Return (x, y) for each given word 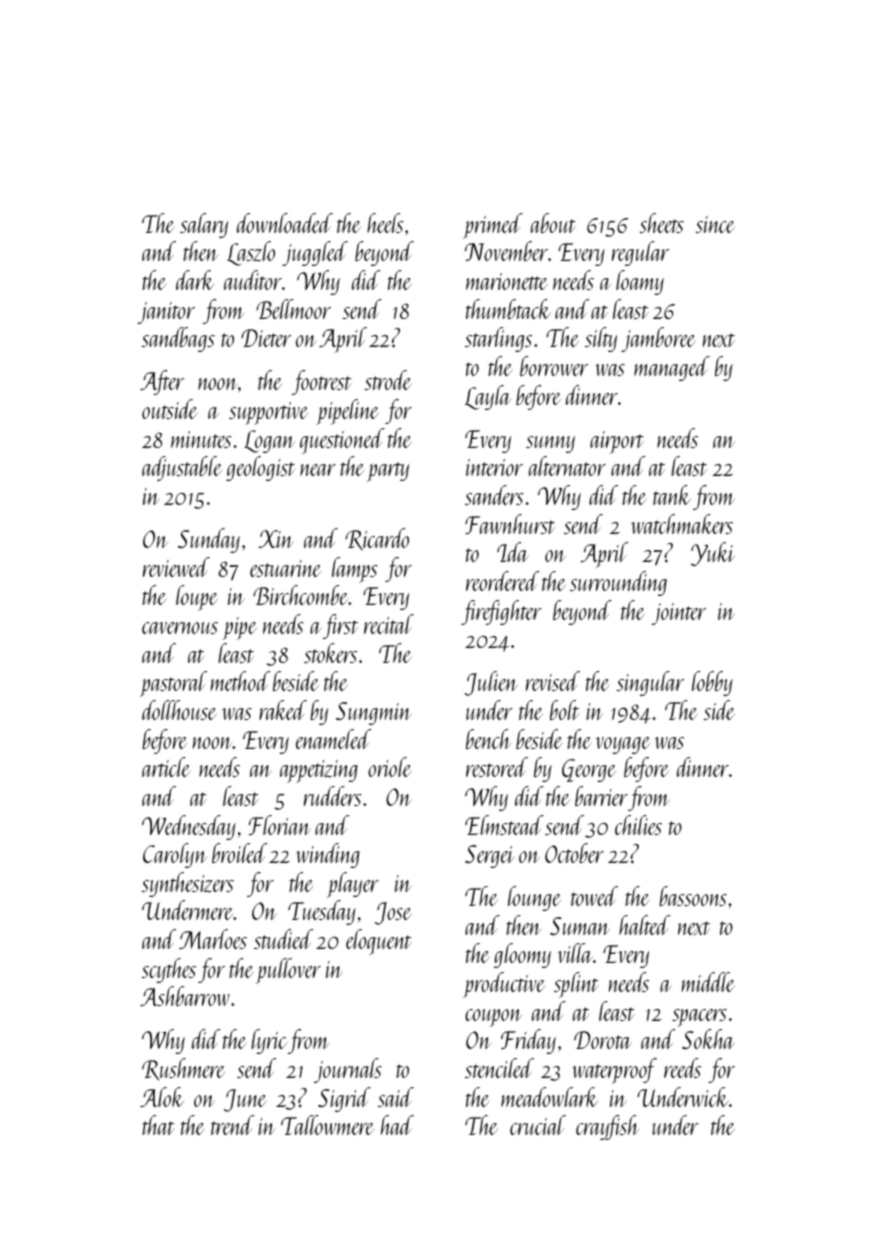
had (397, 1125)
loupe (197, 598)
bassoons (693, 896)
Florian (280, 825)
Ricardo (377, 539)
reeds (682, 1068)
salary (204, 225)
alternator (567, 466)
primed (493, 226)
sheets (662, 223)
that (158, 1125)
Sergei (489, 856)
